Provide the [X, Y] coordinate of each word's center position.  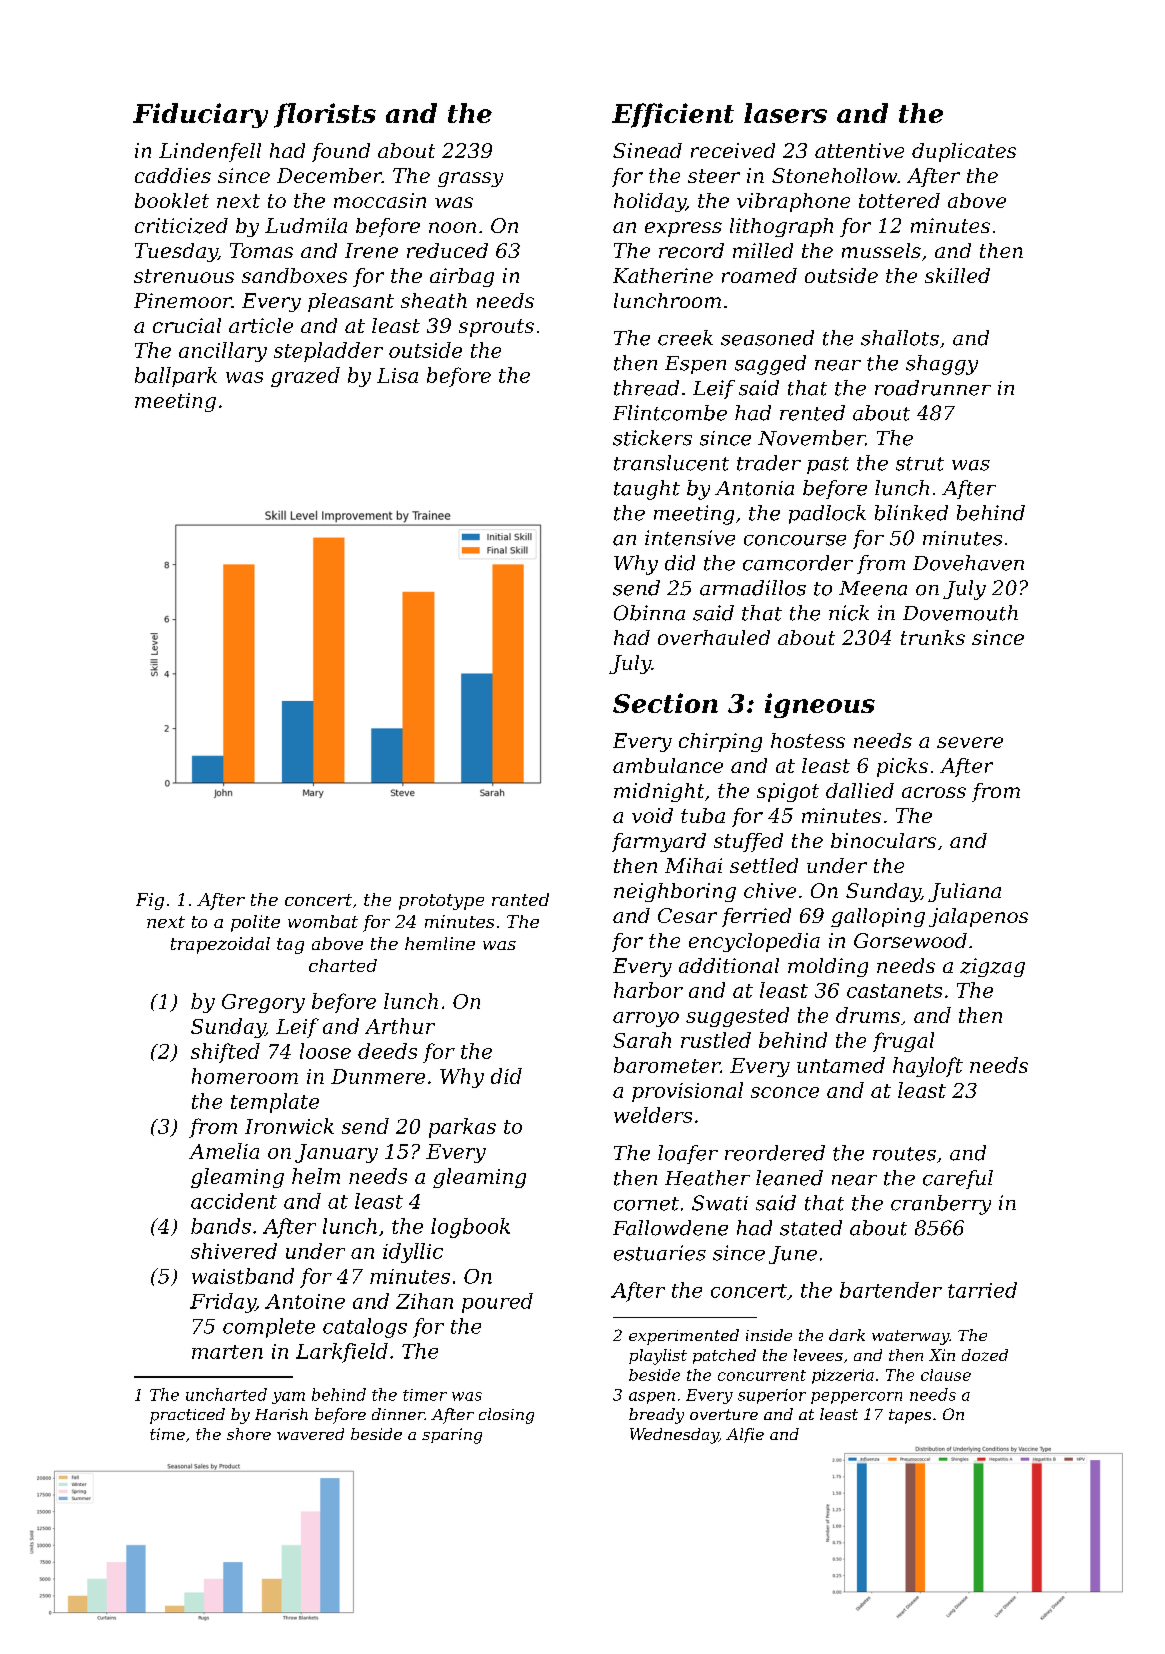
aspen [652, 1398]
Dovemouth [960, 613]
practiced [187, 1416]
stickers [652, 438]
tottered [899, 200]
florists [325, 115]
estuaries [660, 1253]
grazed [305, 377]
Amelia [224, 1151]
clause [946, 1375]
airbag [462, 277]
